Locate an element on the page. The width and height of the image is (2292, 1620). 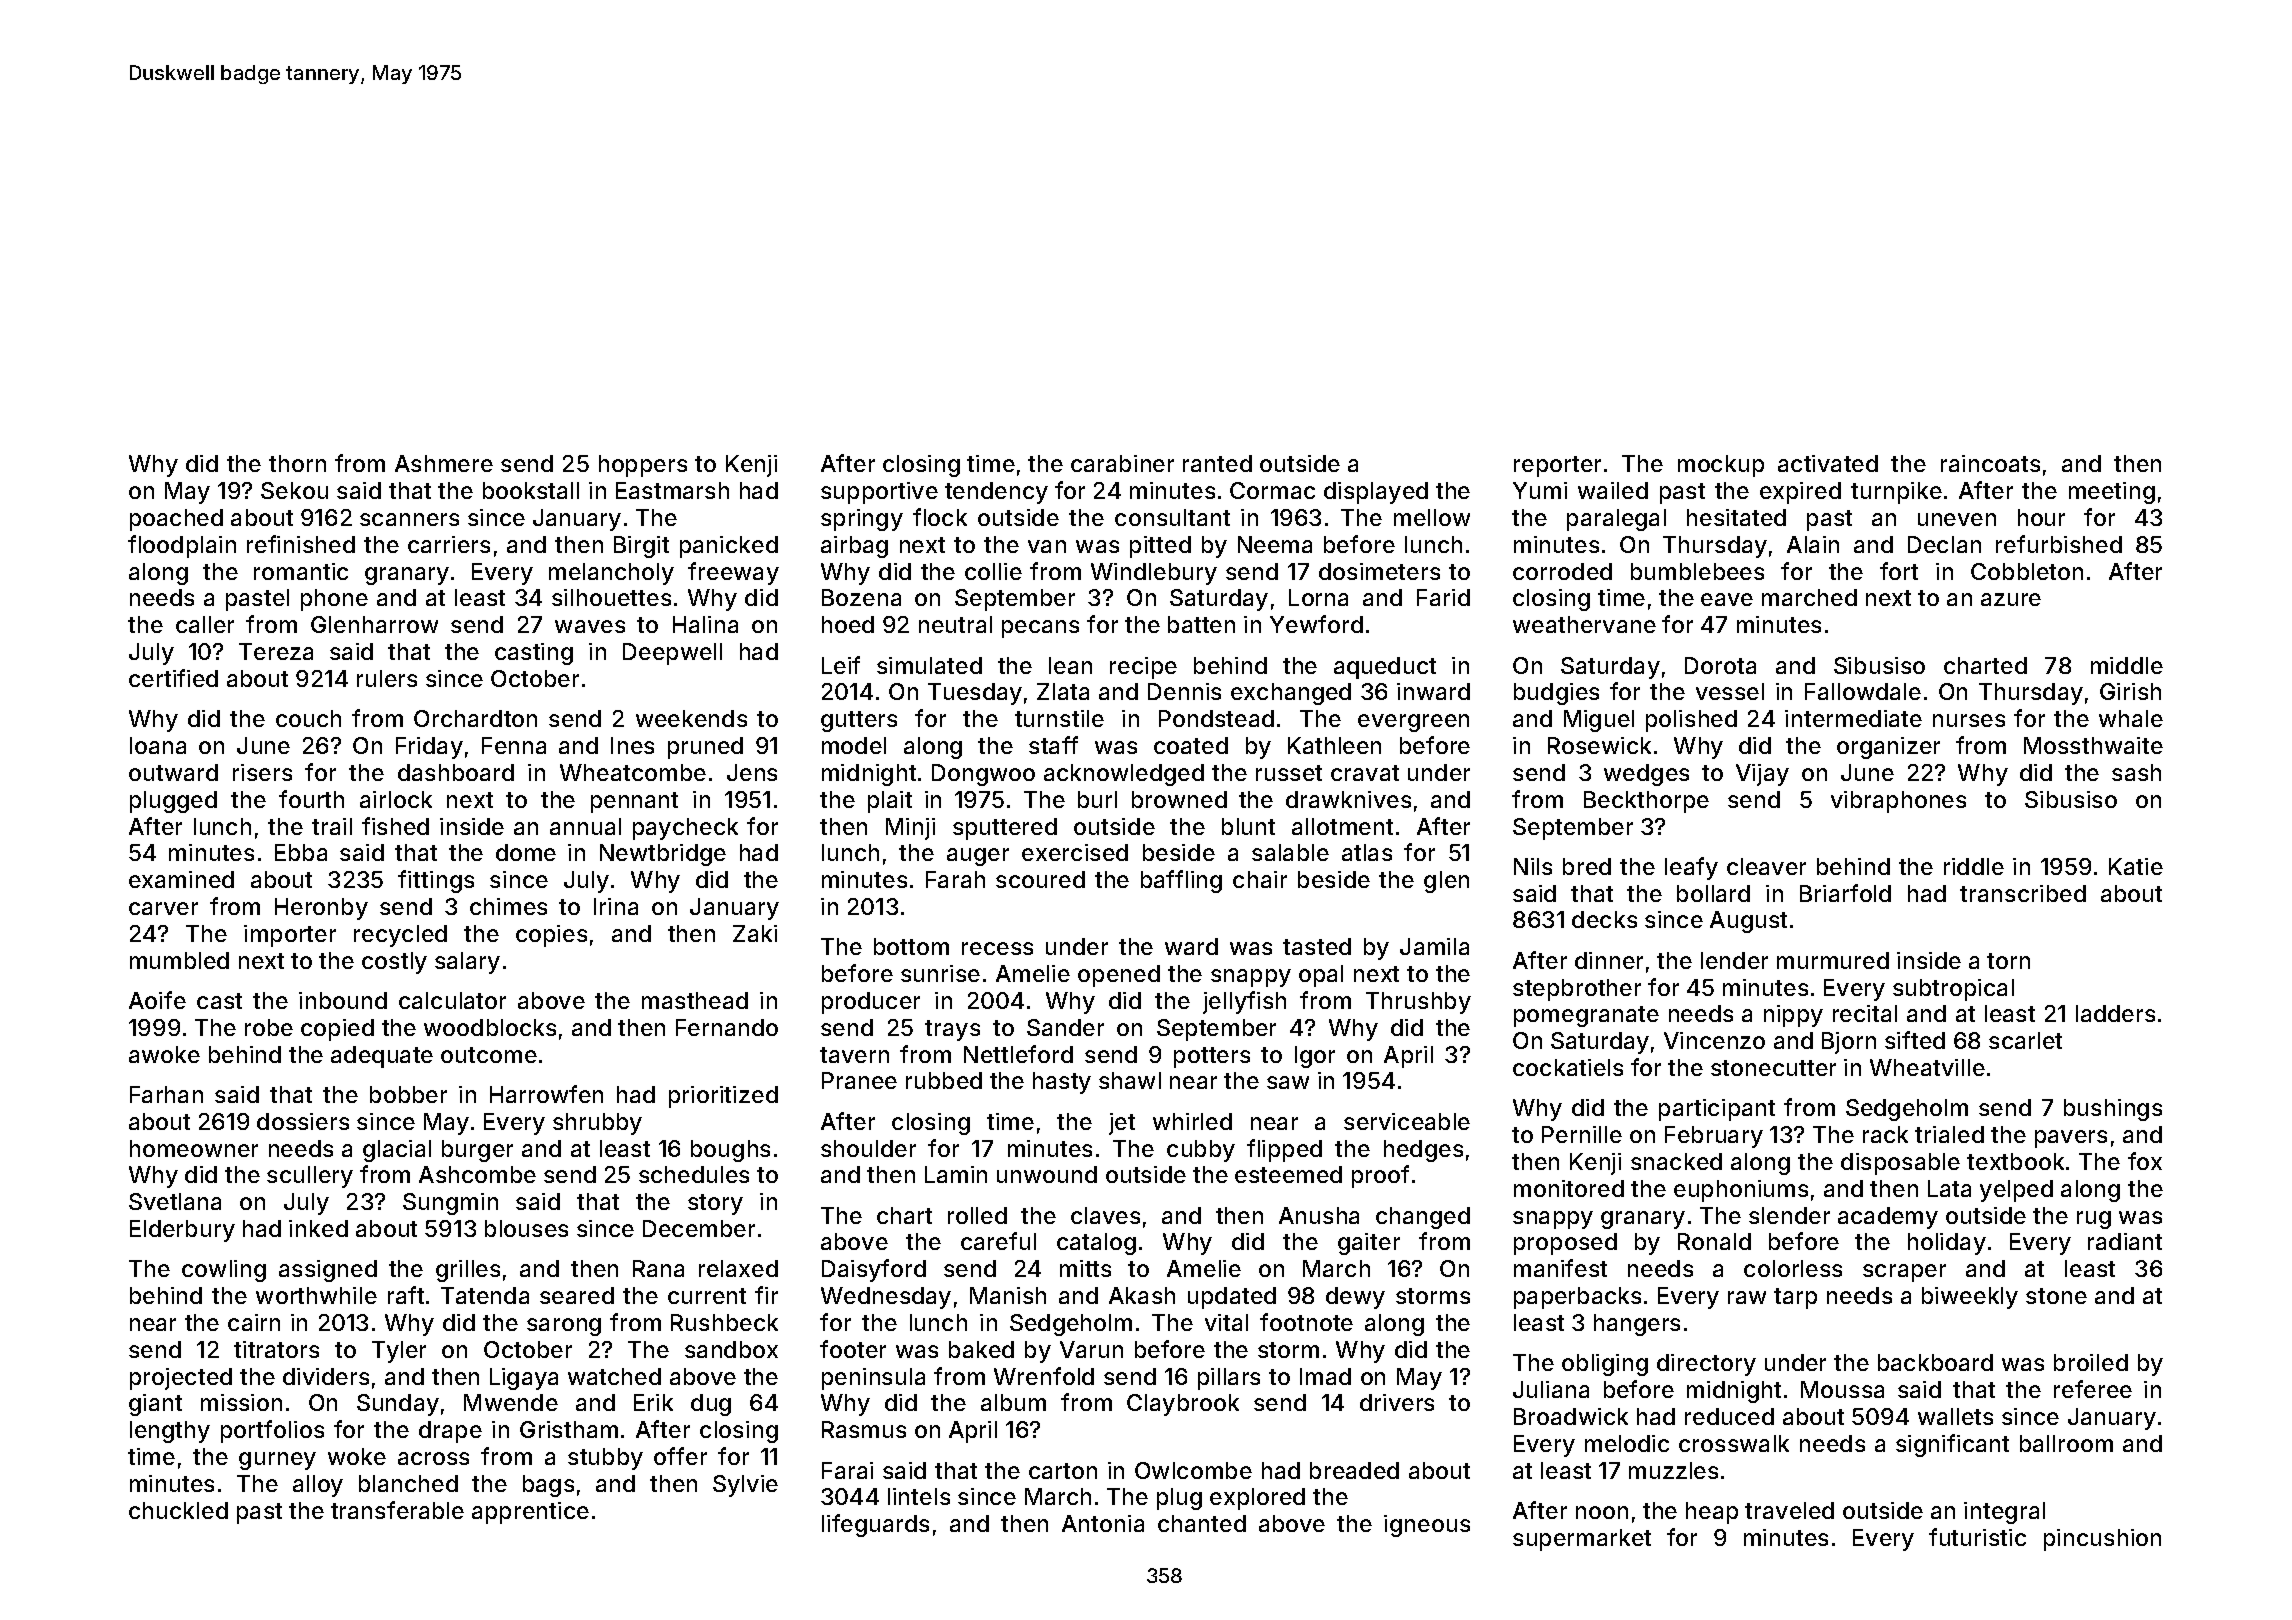
collie is located at coordinates (993, 571).
